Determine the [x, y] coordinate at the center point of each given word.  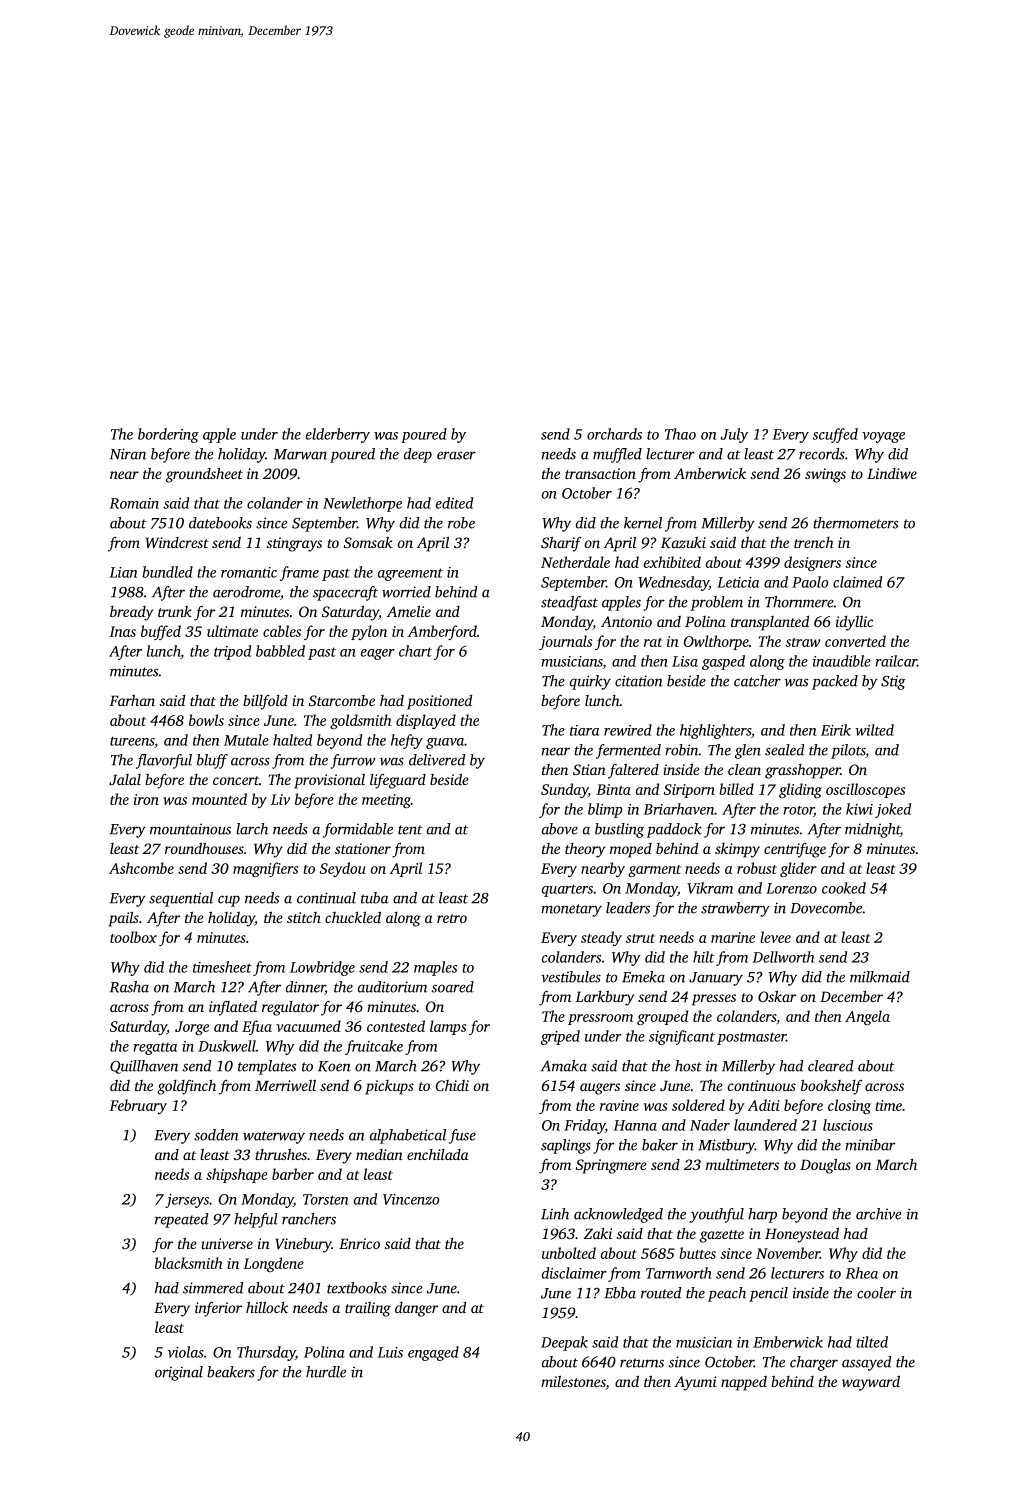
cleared [831, 1066]
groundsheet [204, 475]
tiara [584, 730]
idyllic [854, 623]
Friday [584, 1126]
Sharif [561, 544]
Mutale [246, 740]
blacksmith [188, 1263]
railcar [896, 661]
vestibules [571, 977]
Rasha [129, 987]
